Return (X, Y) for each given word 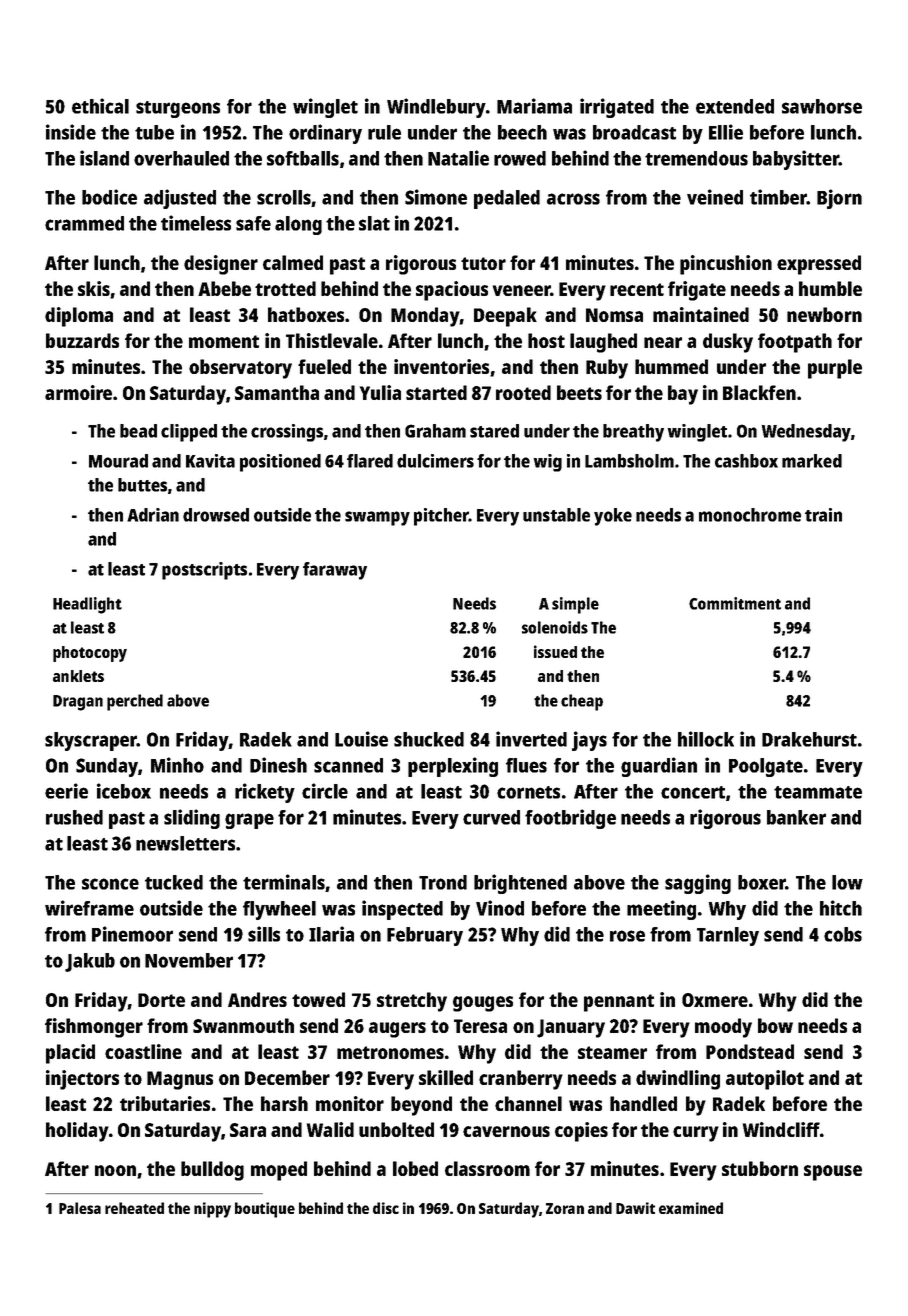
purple (835, 369)
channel (528, 1103)
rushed (74, 817)
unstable (556, 515)
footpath (795, 343)
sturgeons (178, 109)
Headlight (87, 605)
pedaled (507, 199)
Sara (248, 1130)
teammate (818, 792)
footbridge (570, 819)
